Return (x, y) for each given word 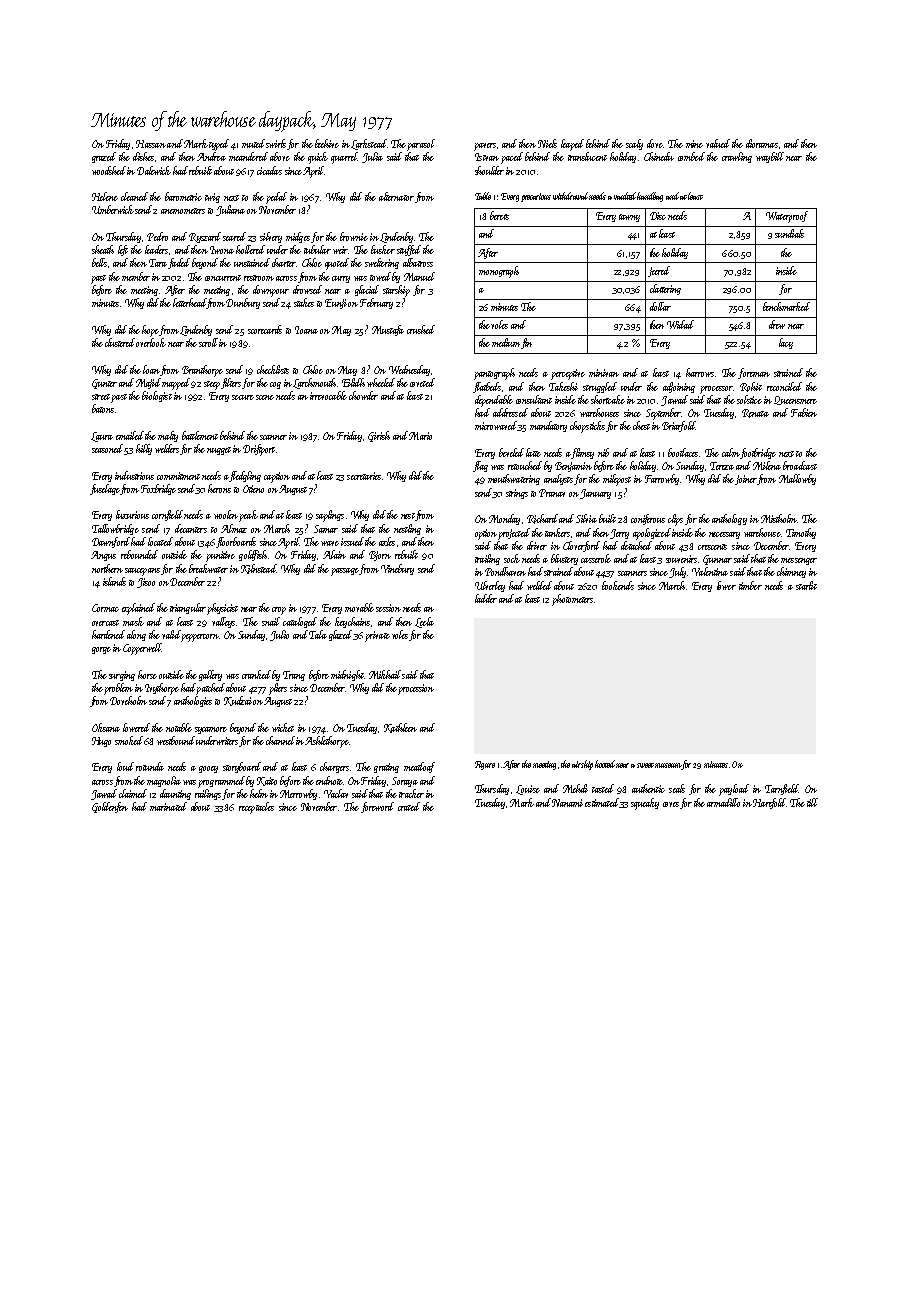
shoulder (489, 170)
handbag (650, 197)
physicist (222, 609)
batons (103, 408)
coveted (422, 382)
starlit (806, 585)
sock (512, 558)
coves (671, 804)
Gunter (104, 384)
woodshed (109, 170)
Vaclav (336, 793)
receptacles (256, 808)
